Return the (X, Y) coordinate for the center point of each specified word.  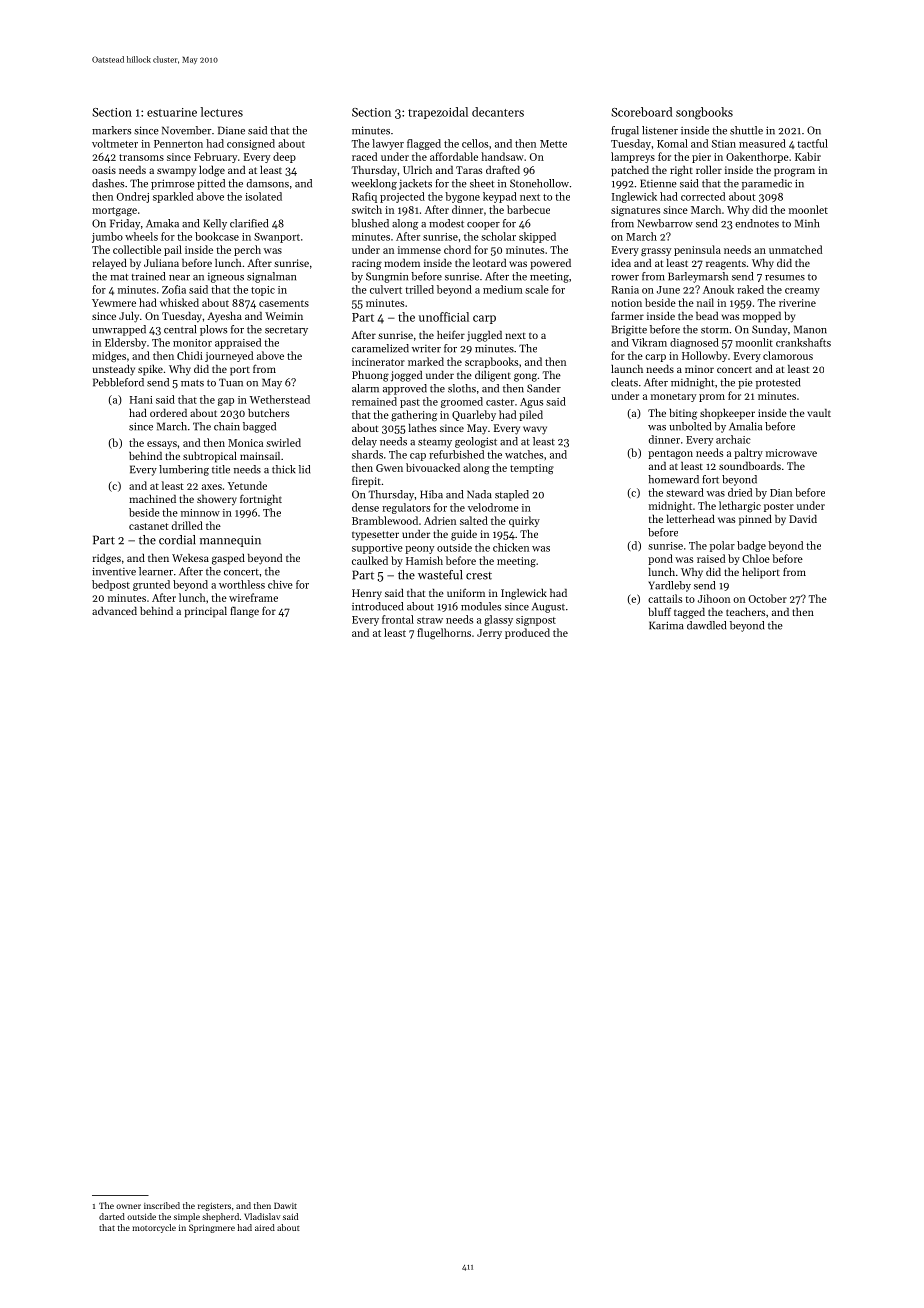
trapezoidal (438, 113)
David (803, 519)
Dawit (285, 1205)
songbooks (704, 113)
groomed (462, 402)
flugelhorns (444, 634)
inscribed (162, 1205)
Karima (666, 625)
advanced (114, 611)
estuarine (172, 112)
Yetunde (247, 485)
